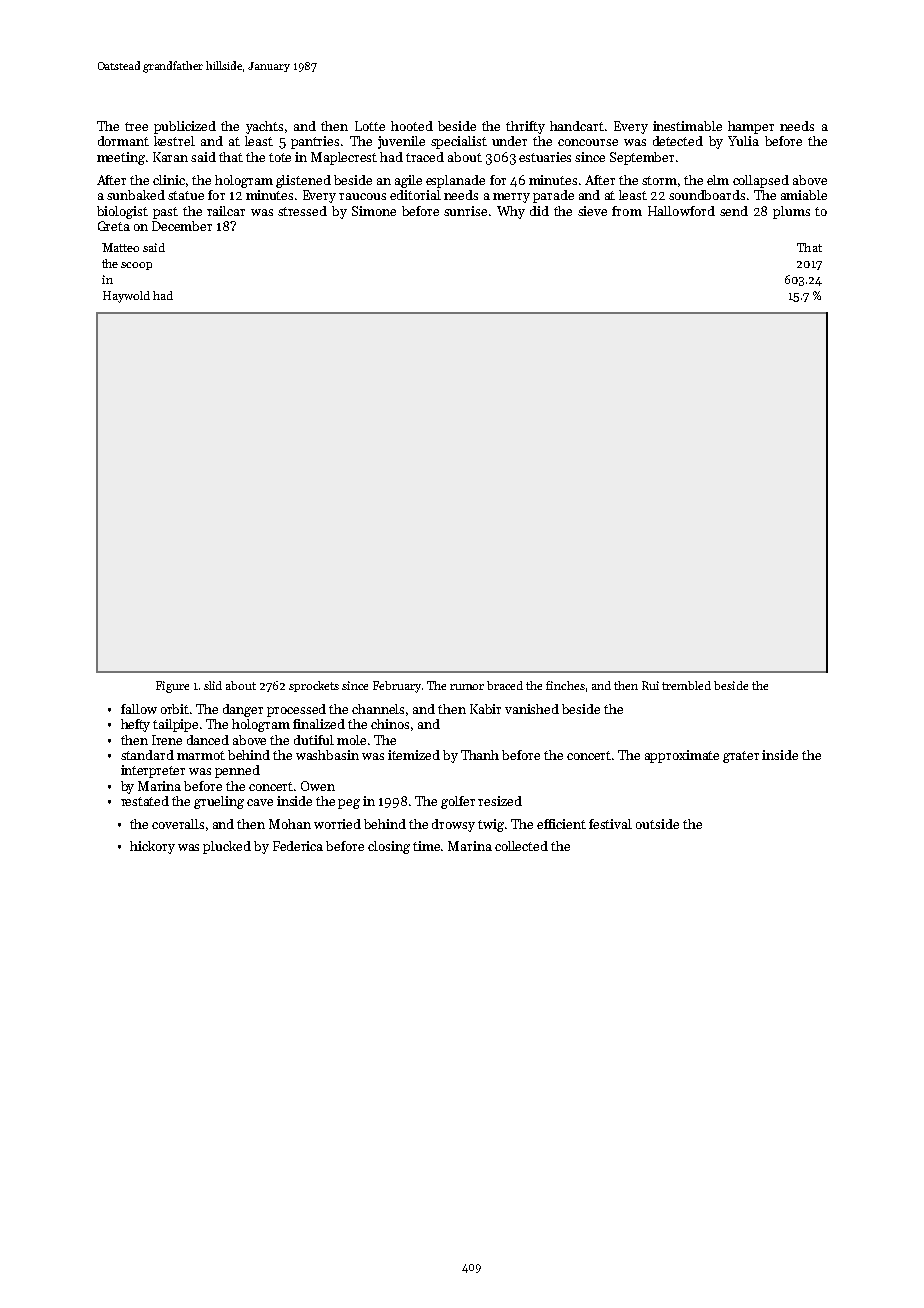 The image size is (924, 1308). Describe the element at coordinates (136, 266) in the image. I see `scoop` at that location.
